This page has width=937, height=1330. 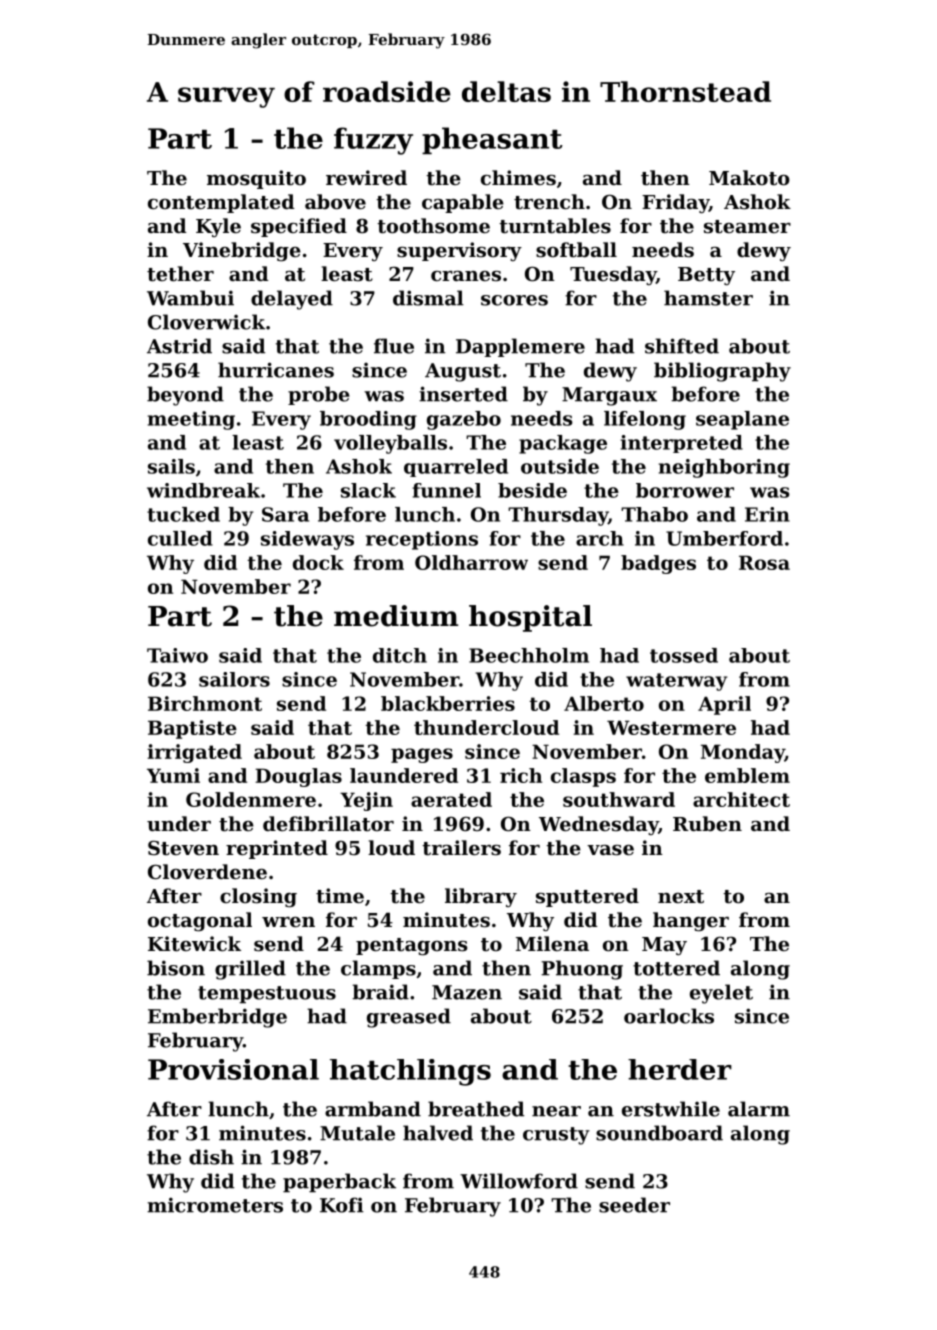 I want to click on pheasant, so click(x=492, y=140).
